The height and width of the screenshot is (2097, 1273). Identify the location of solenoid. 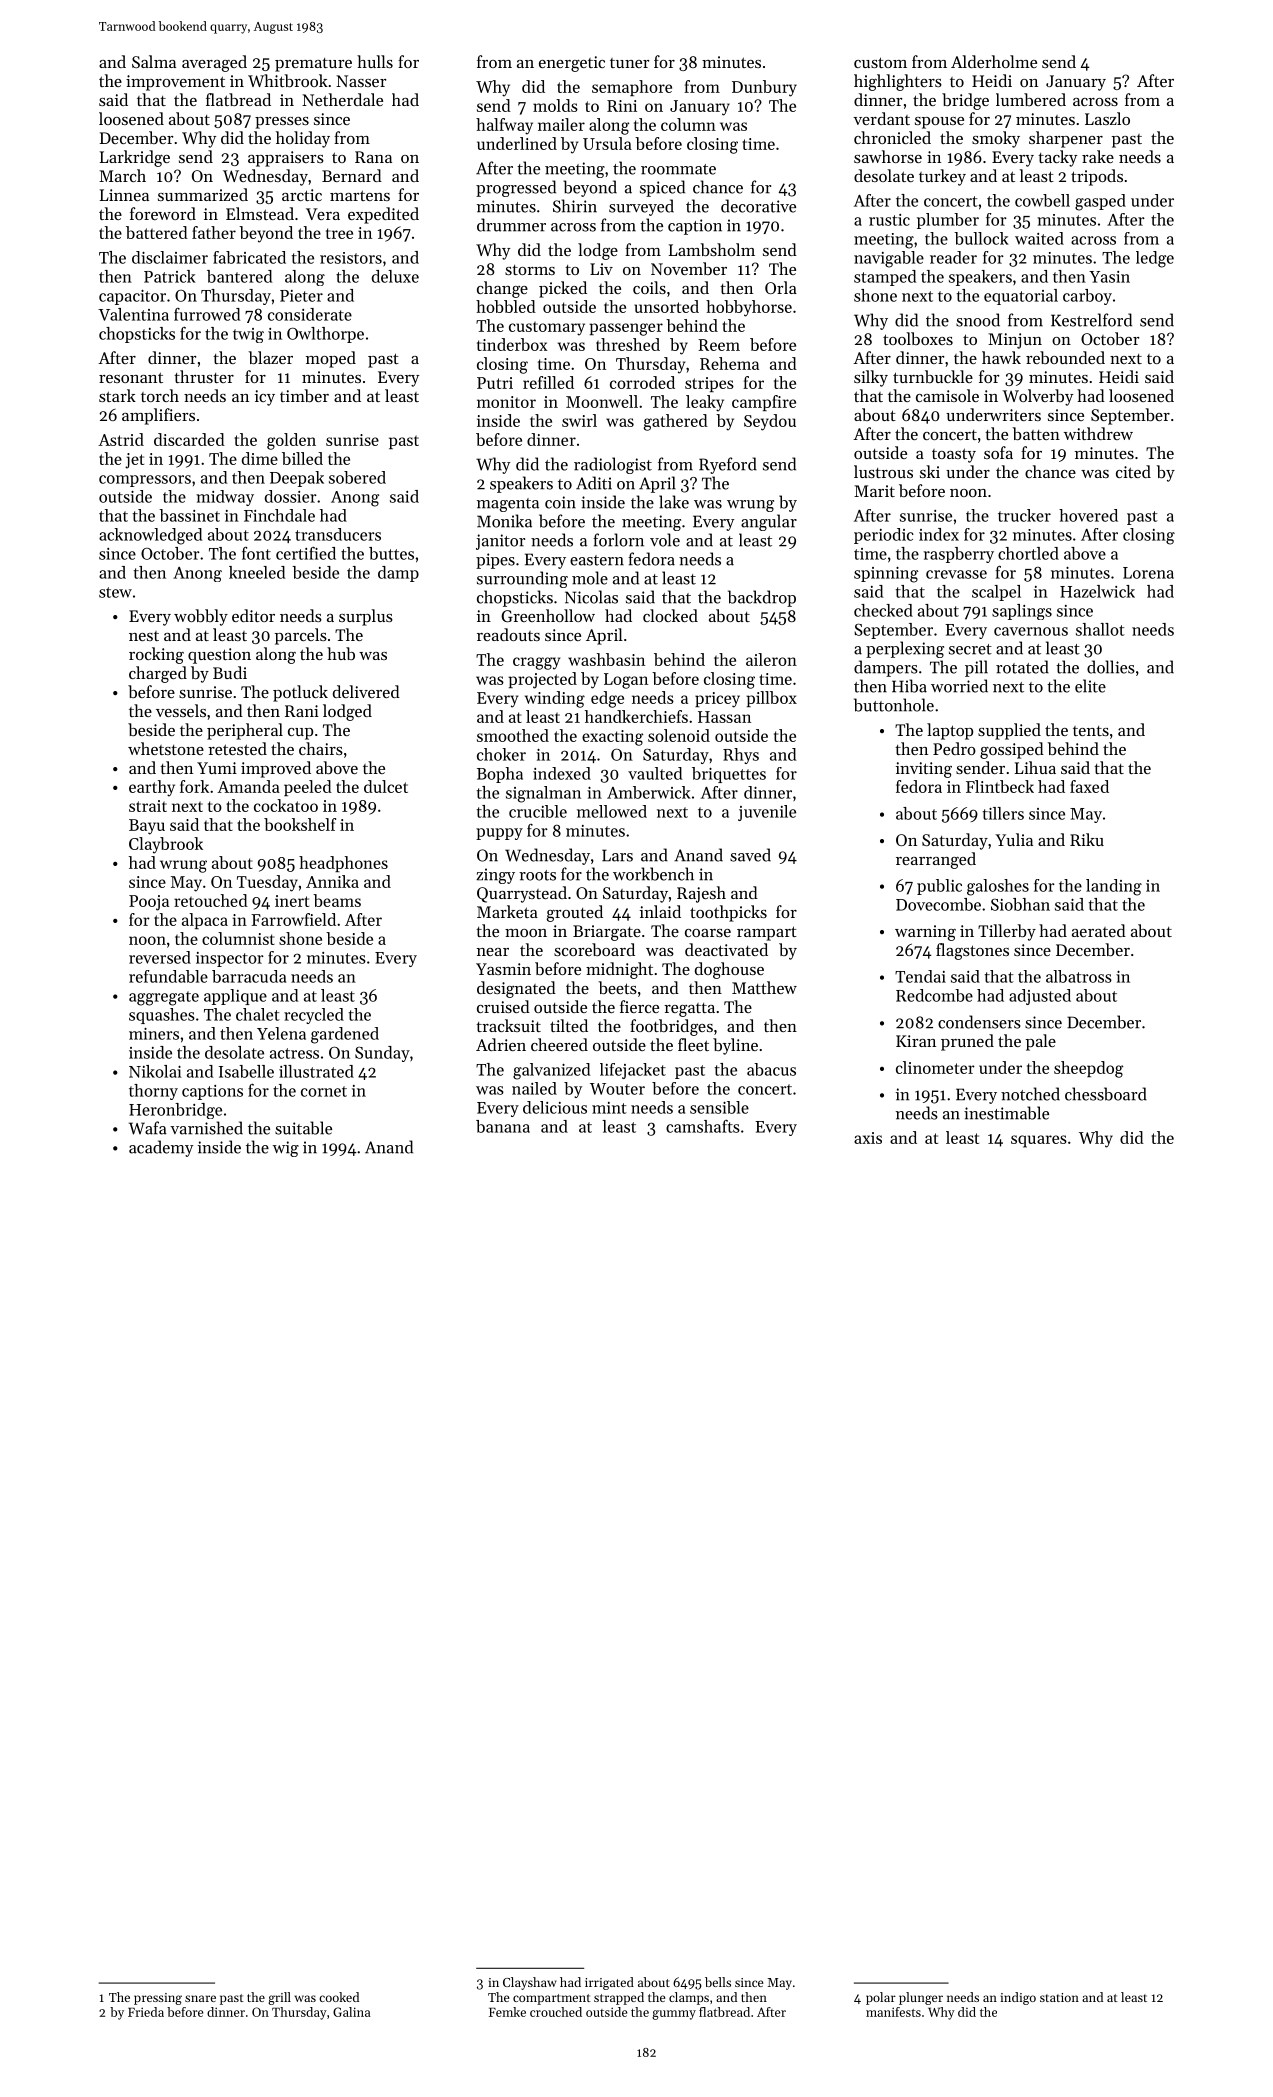
(679, 735).
